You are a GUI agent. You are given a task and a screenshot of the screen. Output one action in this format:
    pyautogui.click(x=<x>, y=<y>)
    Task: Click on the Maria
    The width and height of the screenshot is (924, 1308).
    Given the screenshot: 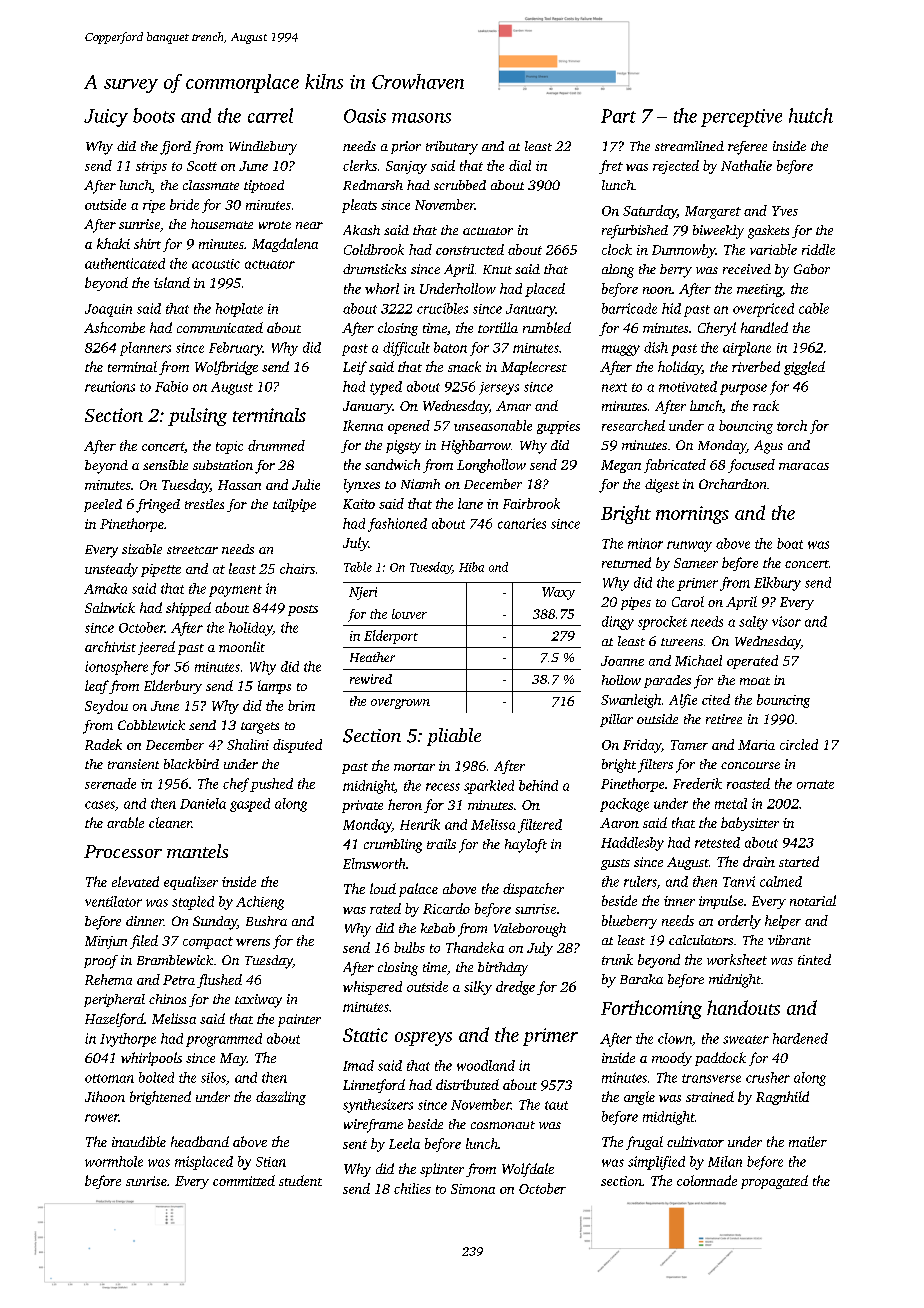 What is the action you would take?
    pyautogui.click(x=756, y=745)
